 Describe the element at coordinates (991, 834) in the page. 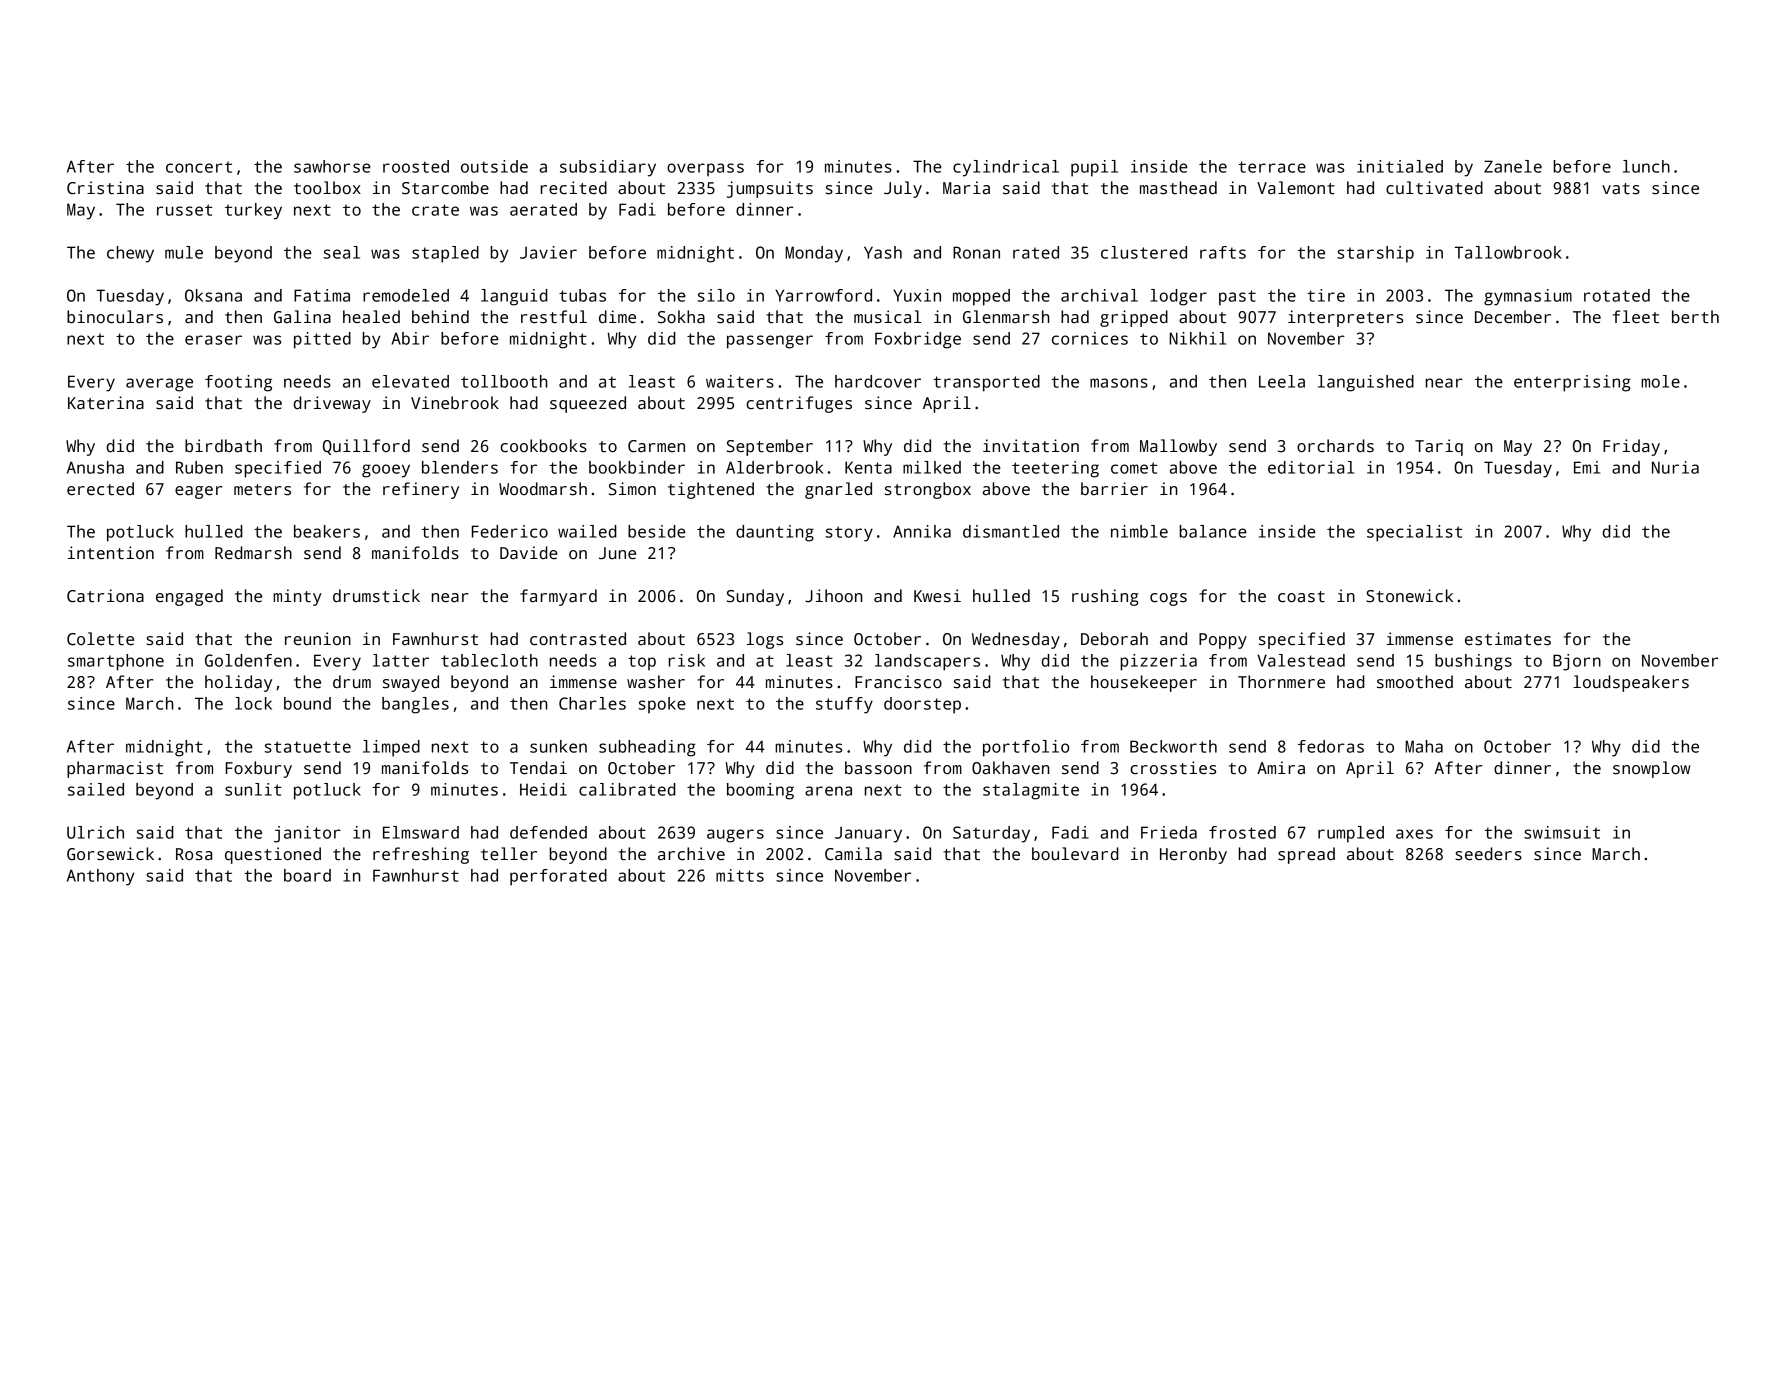

I see `Saturday` at that location.
